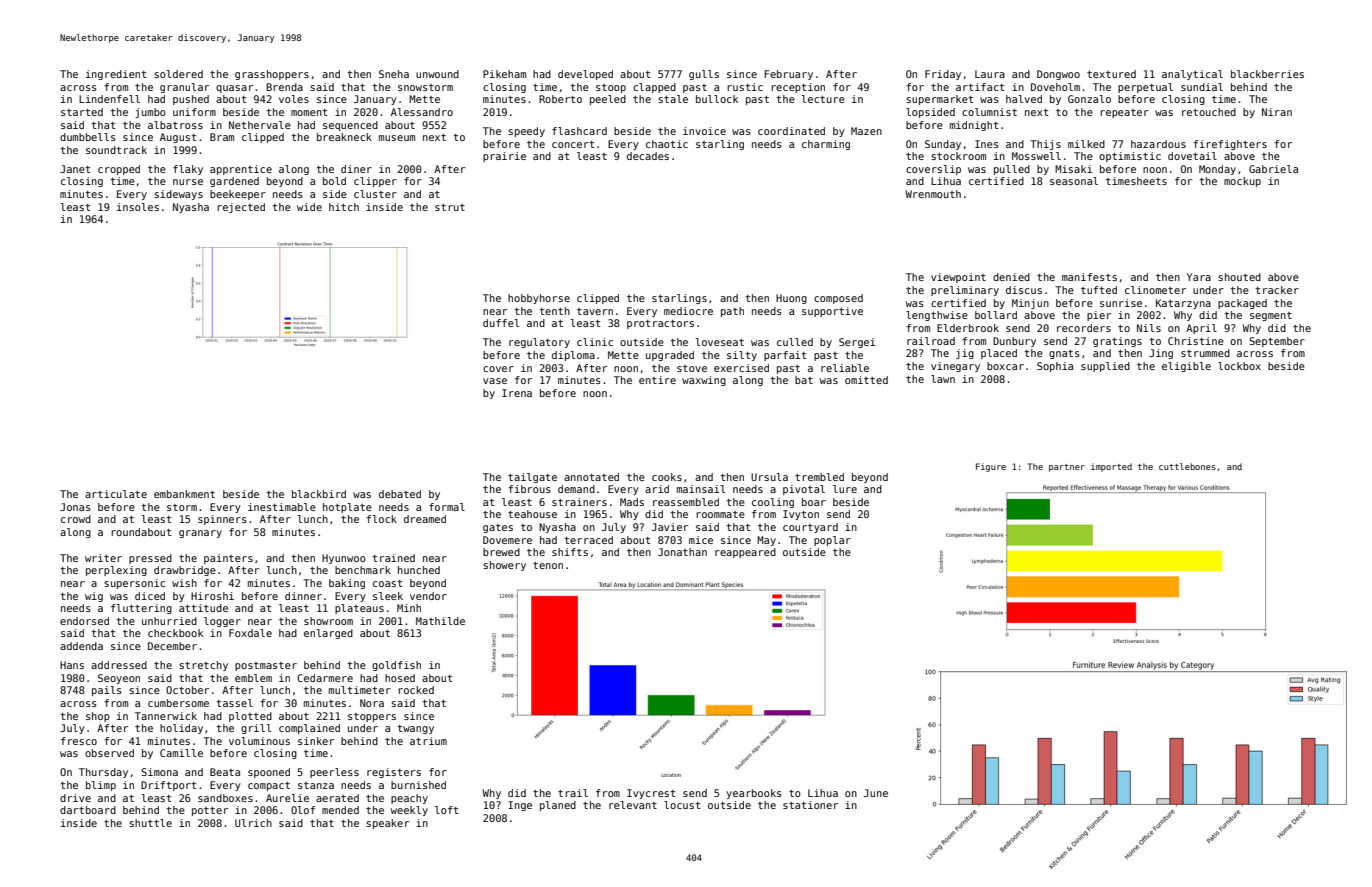 This image has width=1372, height=887. I want to click on locust, so click(682, 805).
